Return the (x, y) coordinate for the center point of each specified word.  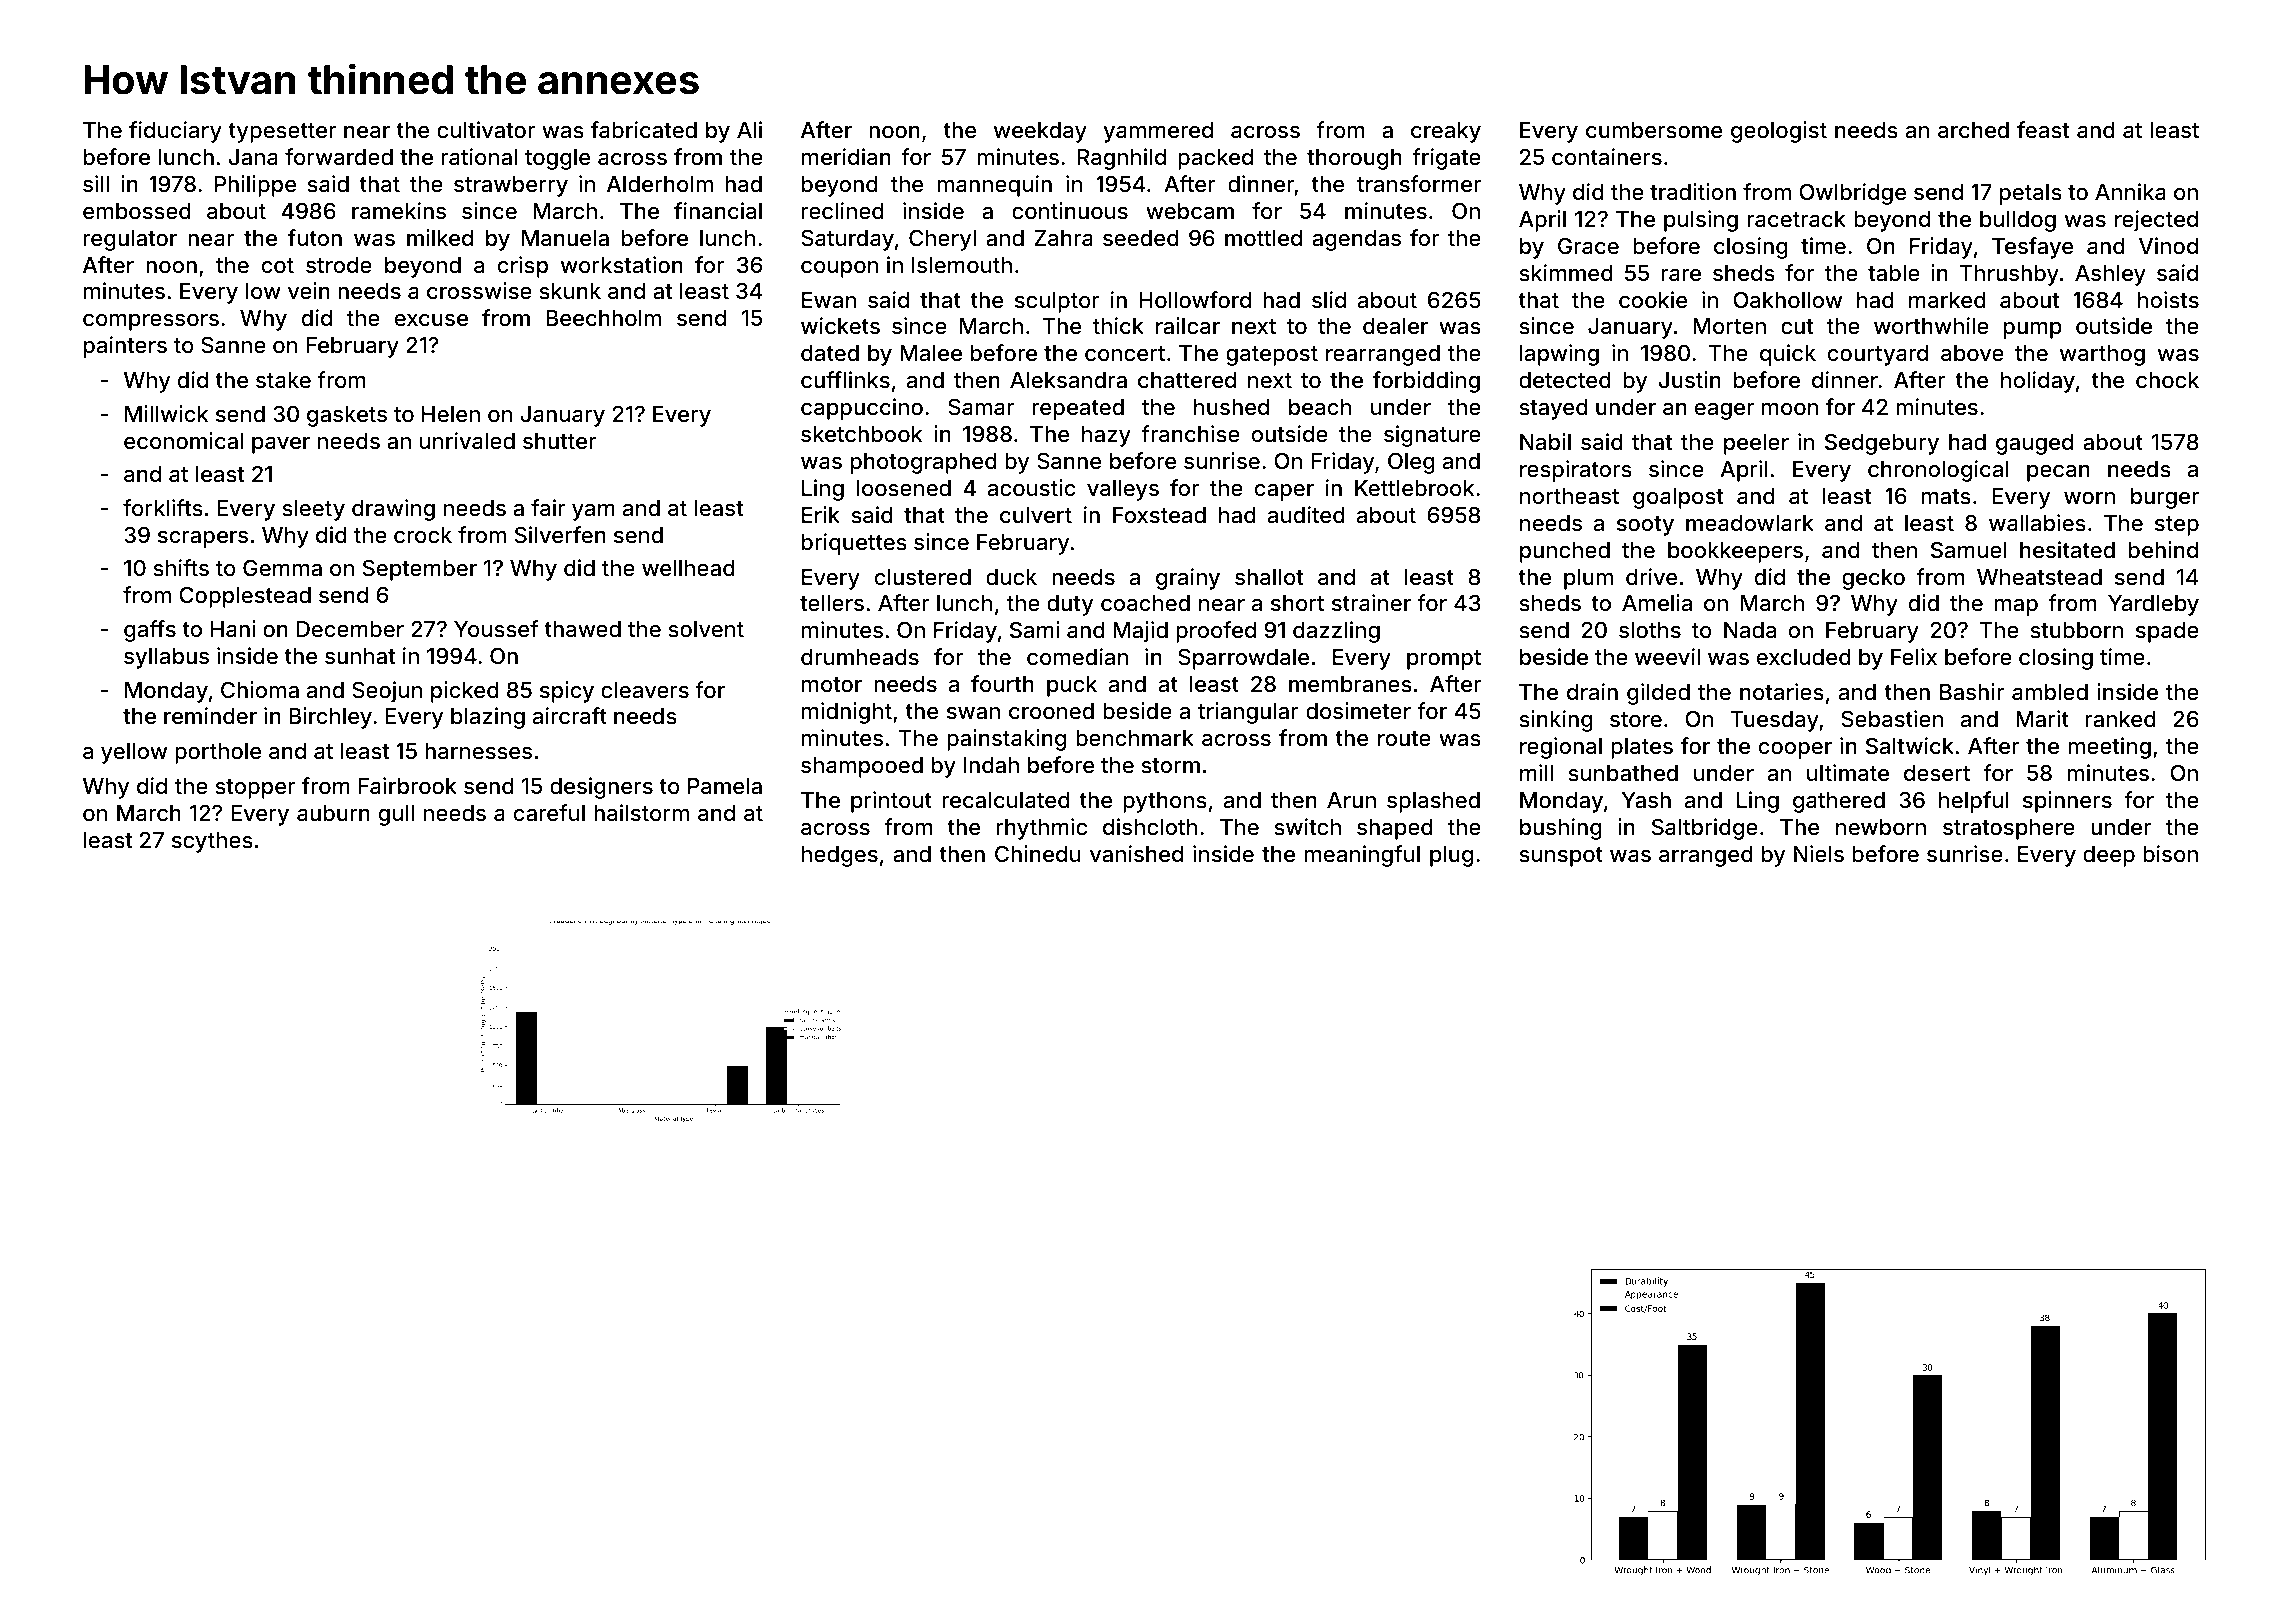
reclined (843, 210)
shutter (559, 441)
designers (601, 788)
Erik (821, 514)
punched (1565, 552)
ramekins (399, 211)
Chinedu (1037, 853)
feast (2043, 129)
